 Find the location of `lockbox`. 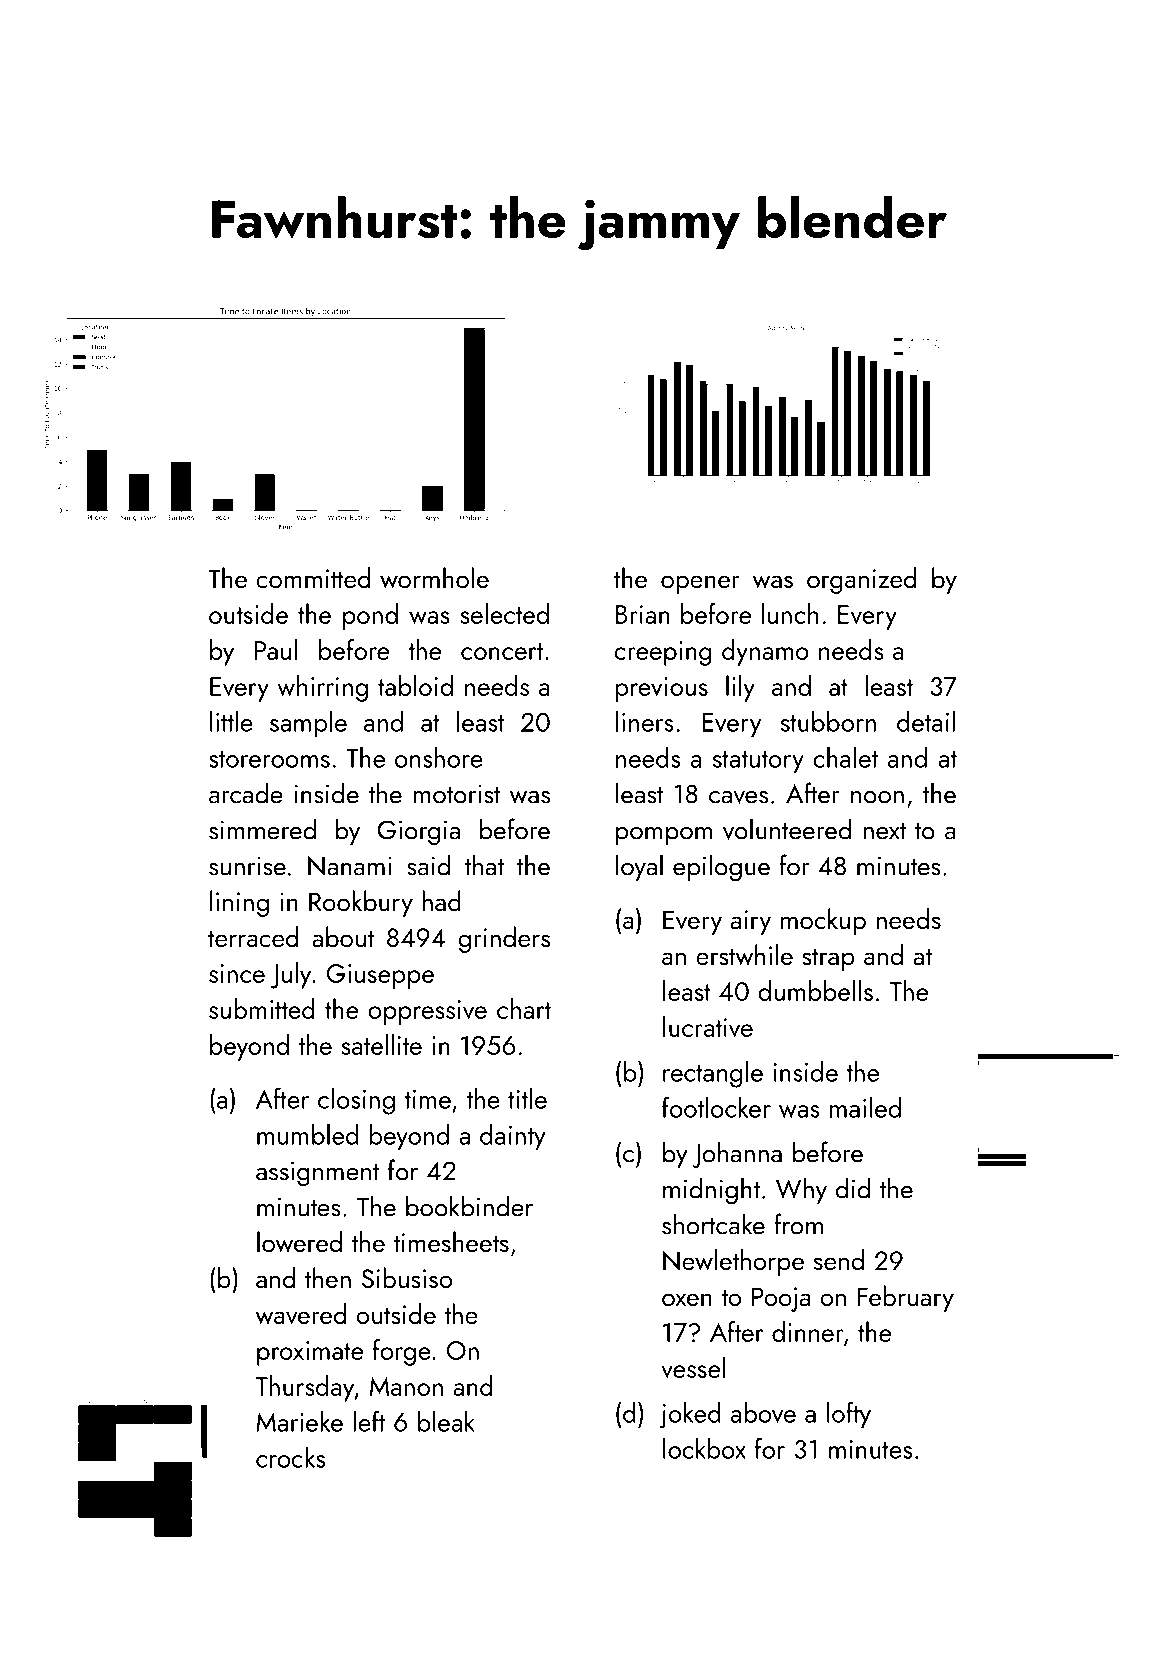

lockbox is located at coordinates (704, 1448).
